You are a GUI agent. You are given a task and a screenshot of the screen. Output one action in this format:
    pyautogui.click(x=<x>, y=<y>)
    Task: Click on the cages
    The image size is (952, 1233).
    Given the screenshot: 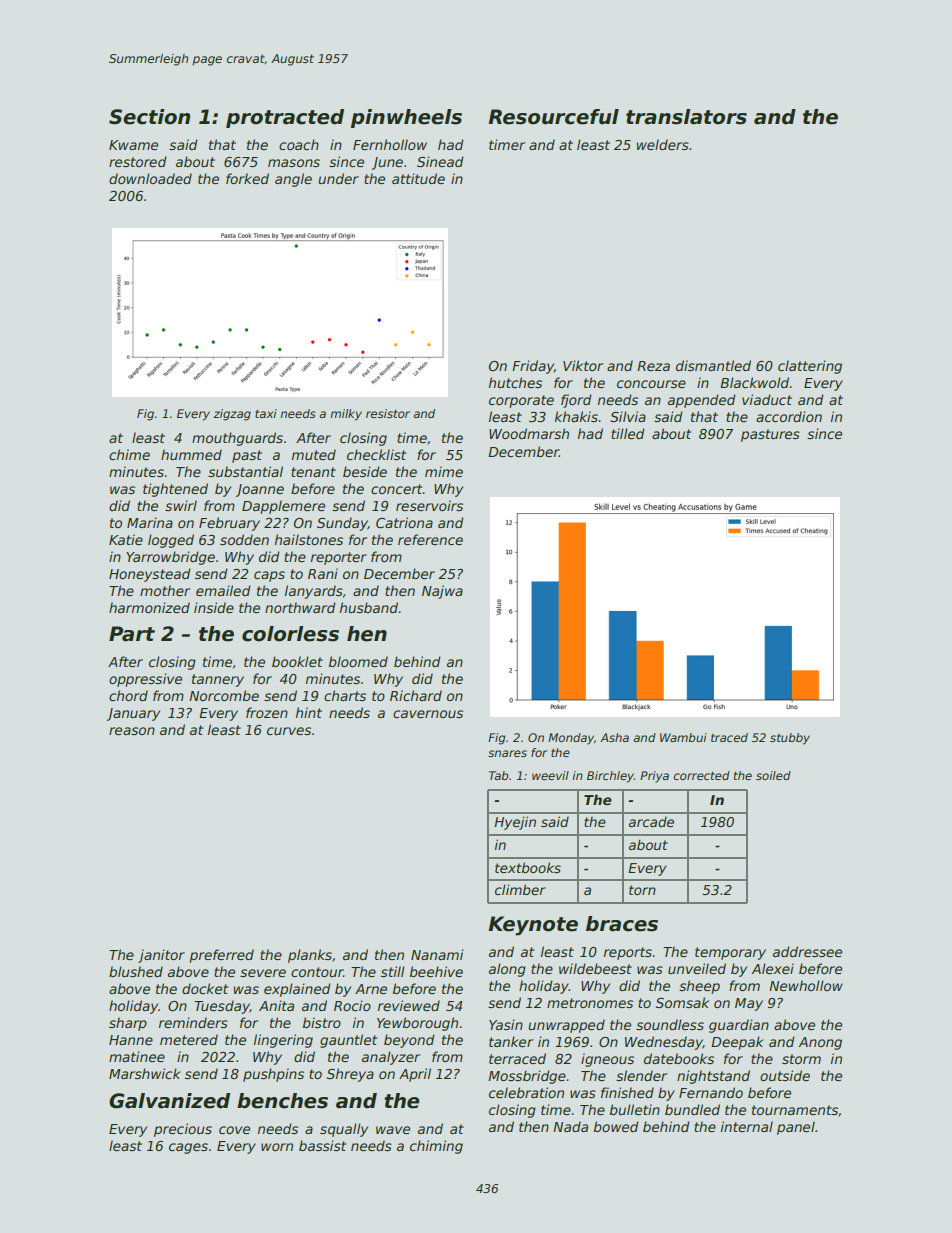 What is the action you would take?
    pyautogui.click(x=188, y=1148)
